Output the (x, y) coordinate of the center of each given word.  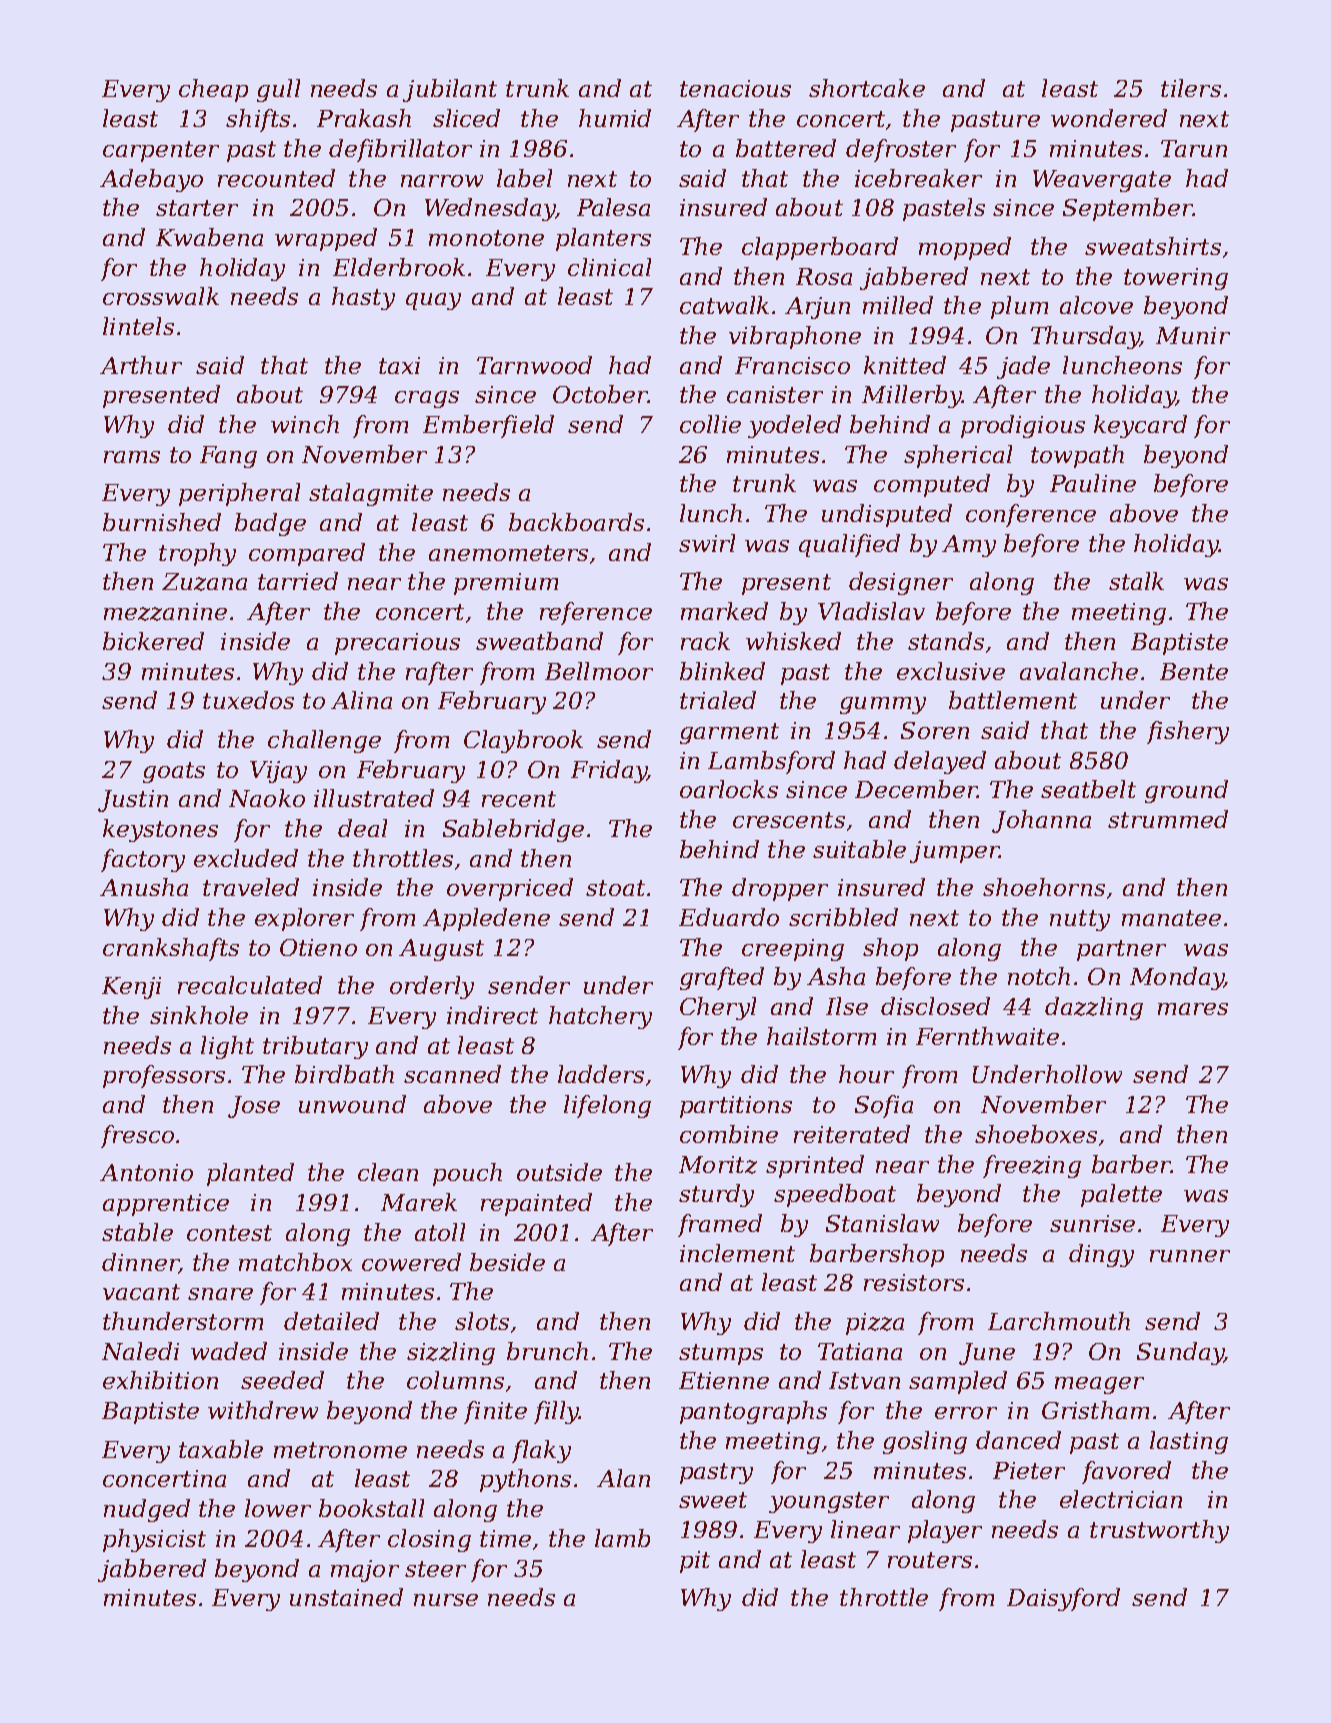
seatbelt (1088, 789)
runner (1190, 1256)
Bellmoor (599, 671)
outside (559, 1172)
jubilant (450, 90)
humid (615, 118)
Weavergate (1102, 181)
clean (388, 1172)
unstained (346, 1597)
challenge (324, 741)
